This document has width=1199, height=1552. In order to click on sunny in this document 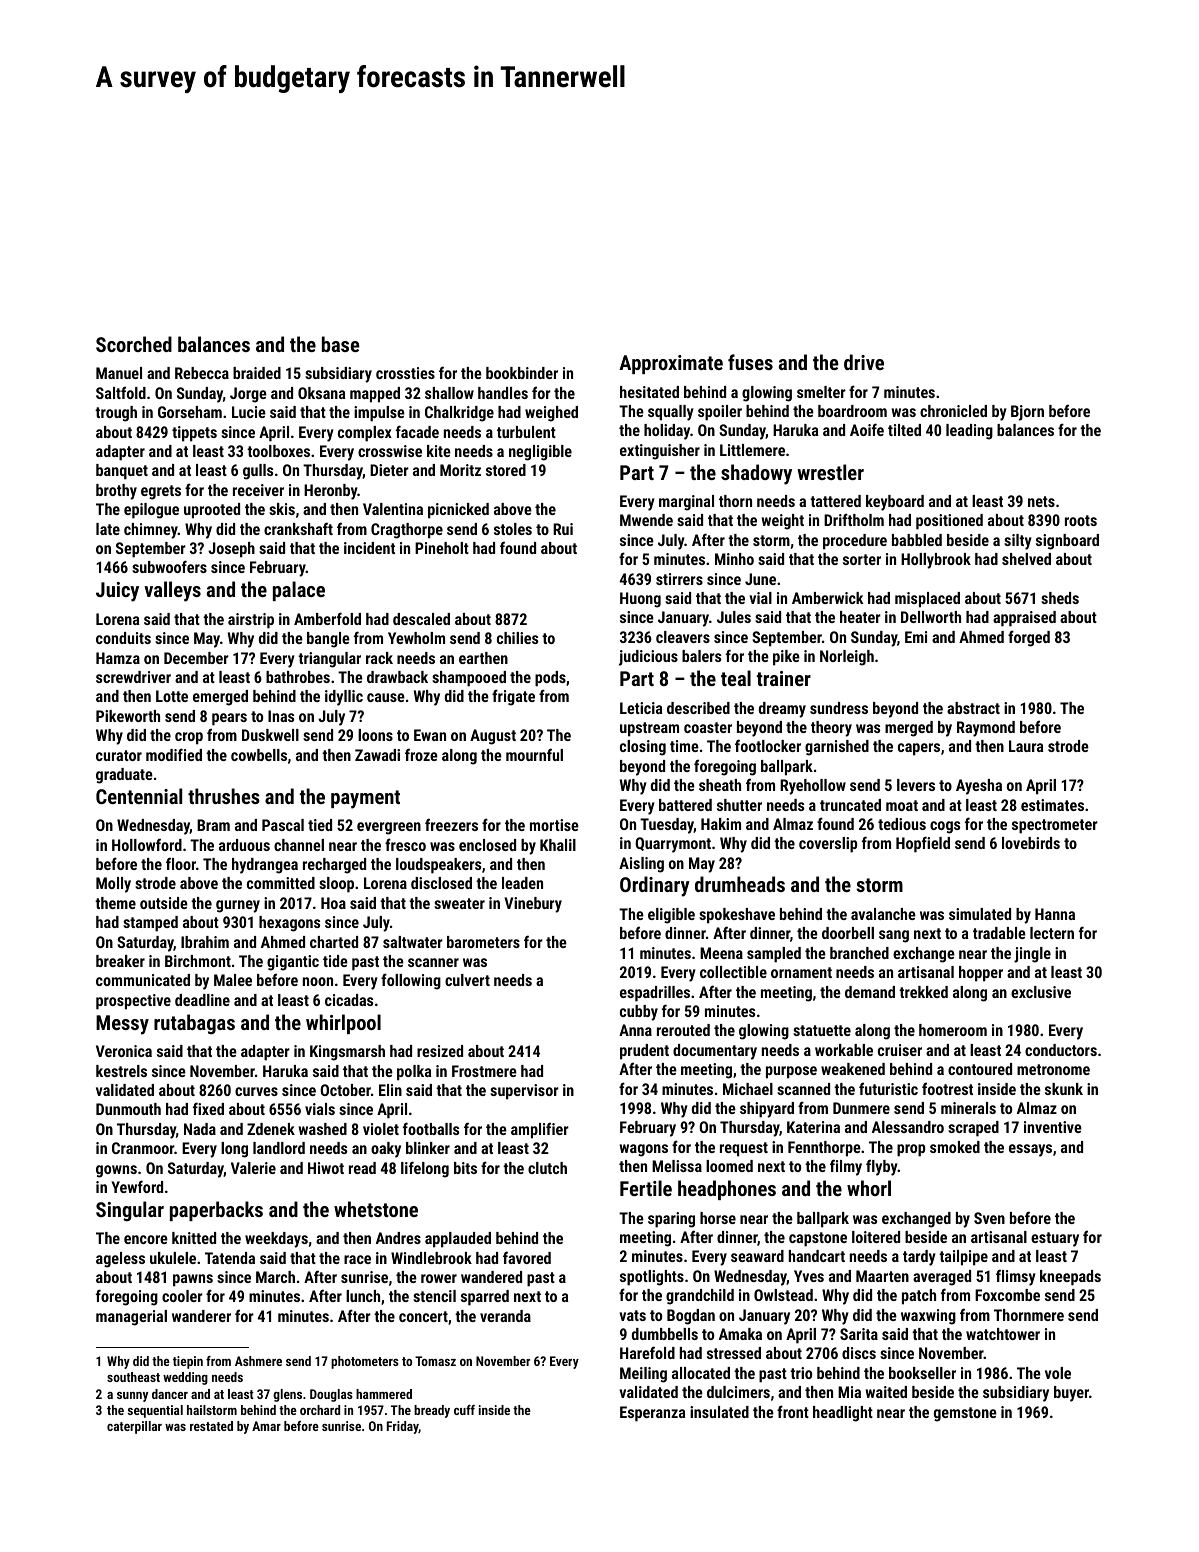, I will do `click(132, 1397)`.
